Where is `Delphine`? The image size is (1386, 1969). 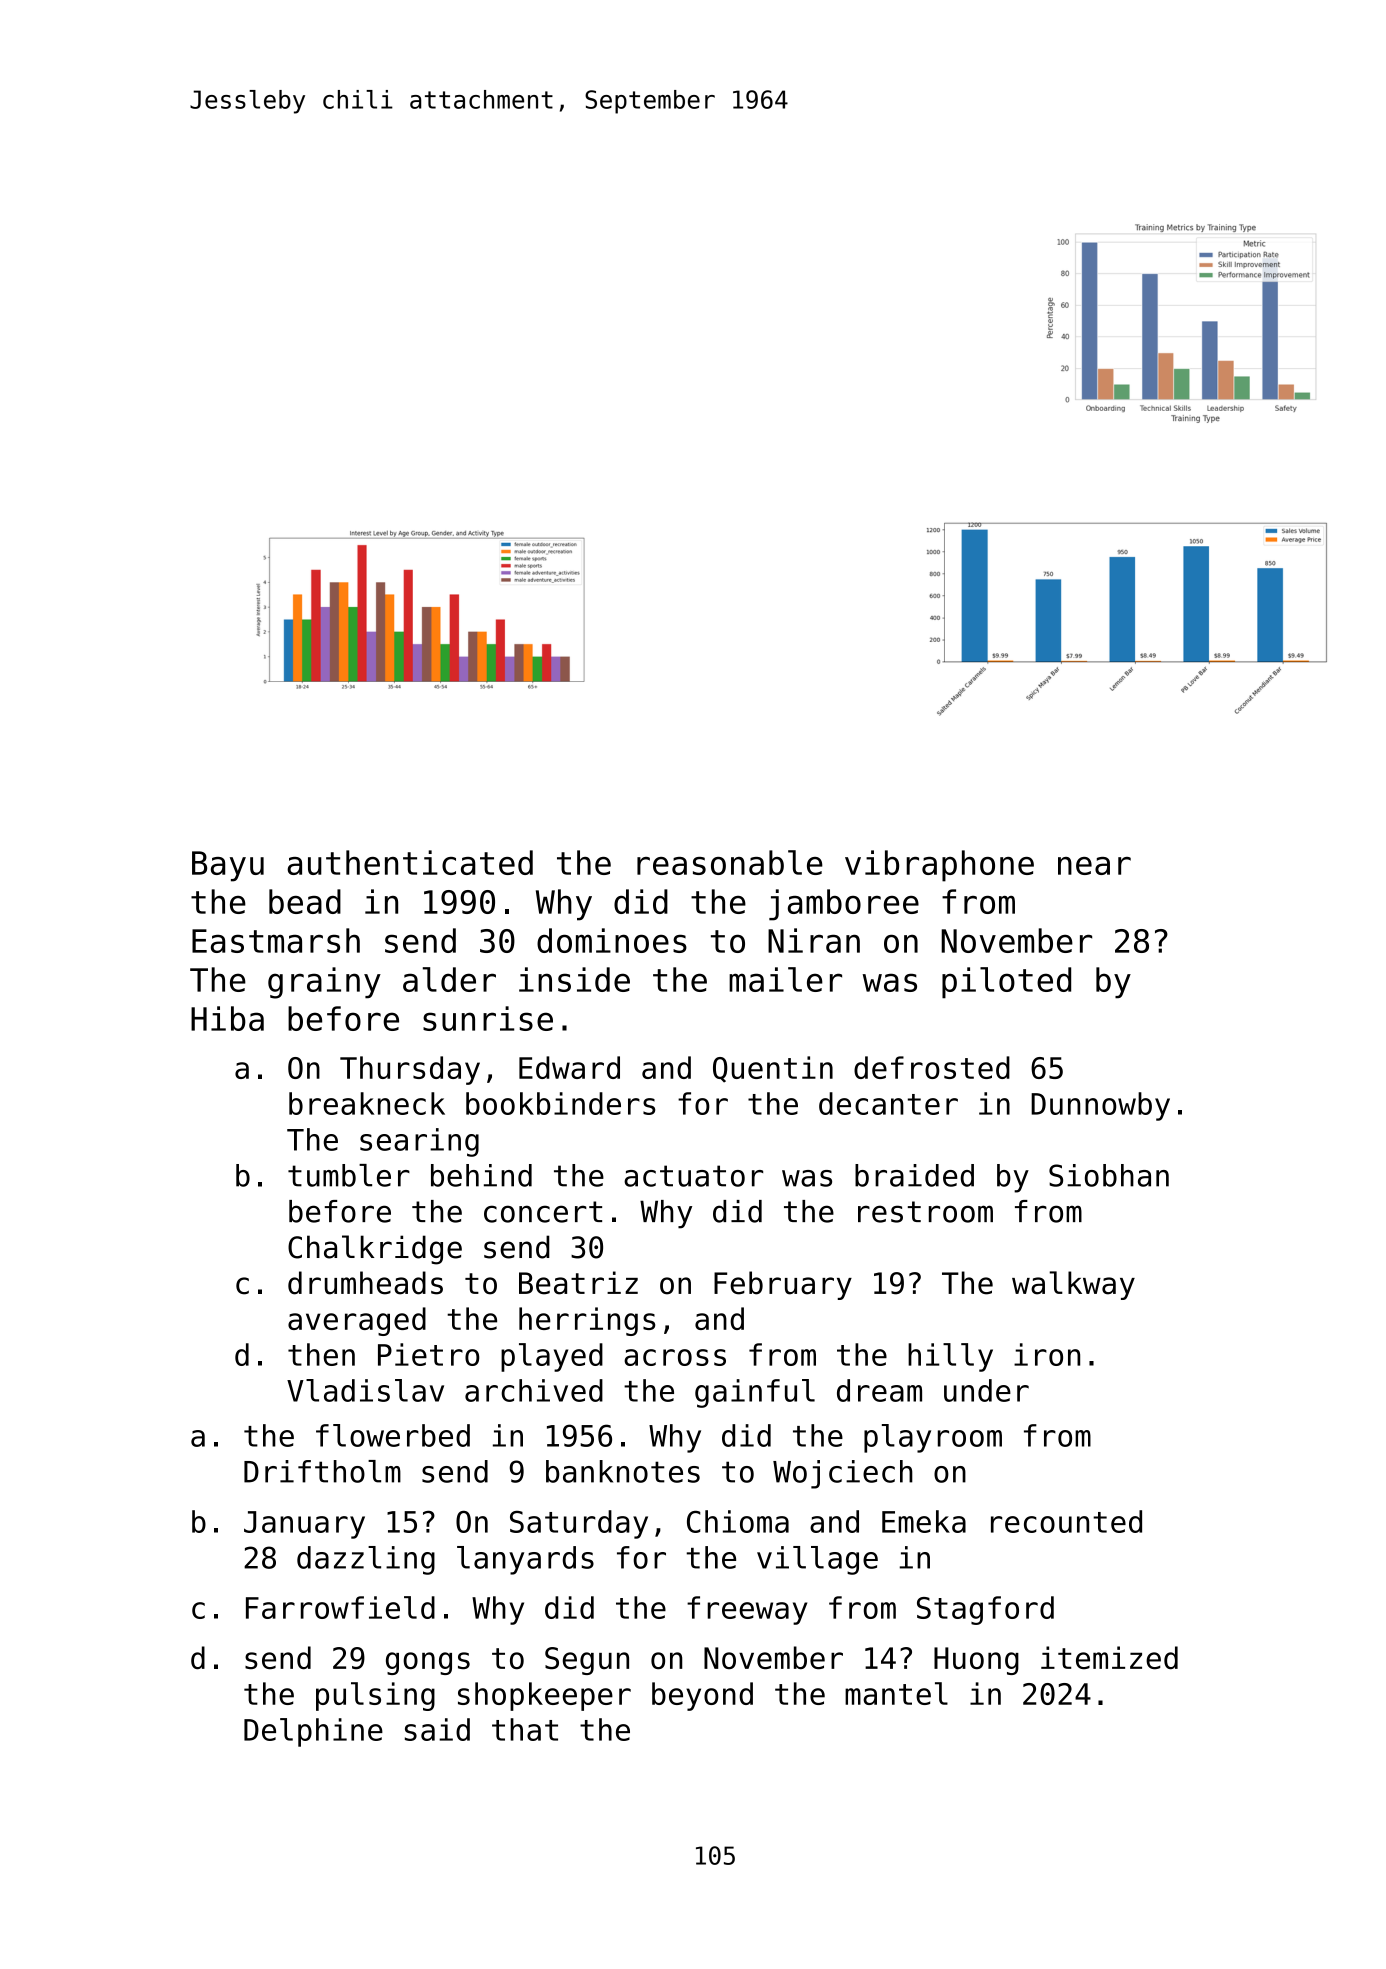
Delphine is located at coordinates (313, 1732).
